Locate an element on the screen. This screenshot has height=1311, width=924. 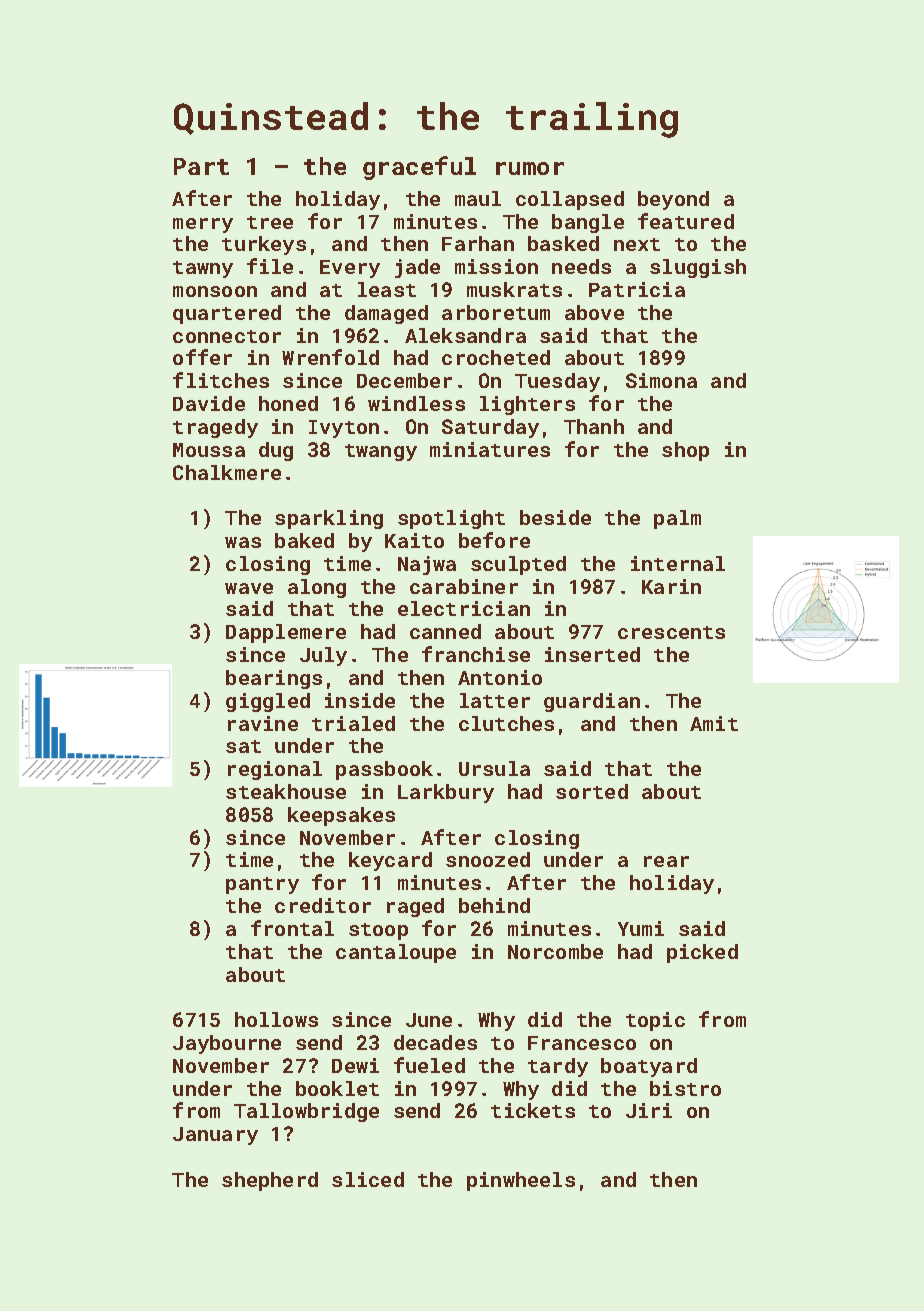
graceful is located at coordinates (419, 168).
